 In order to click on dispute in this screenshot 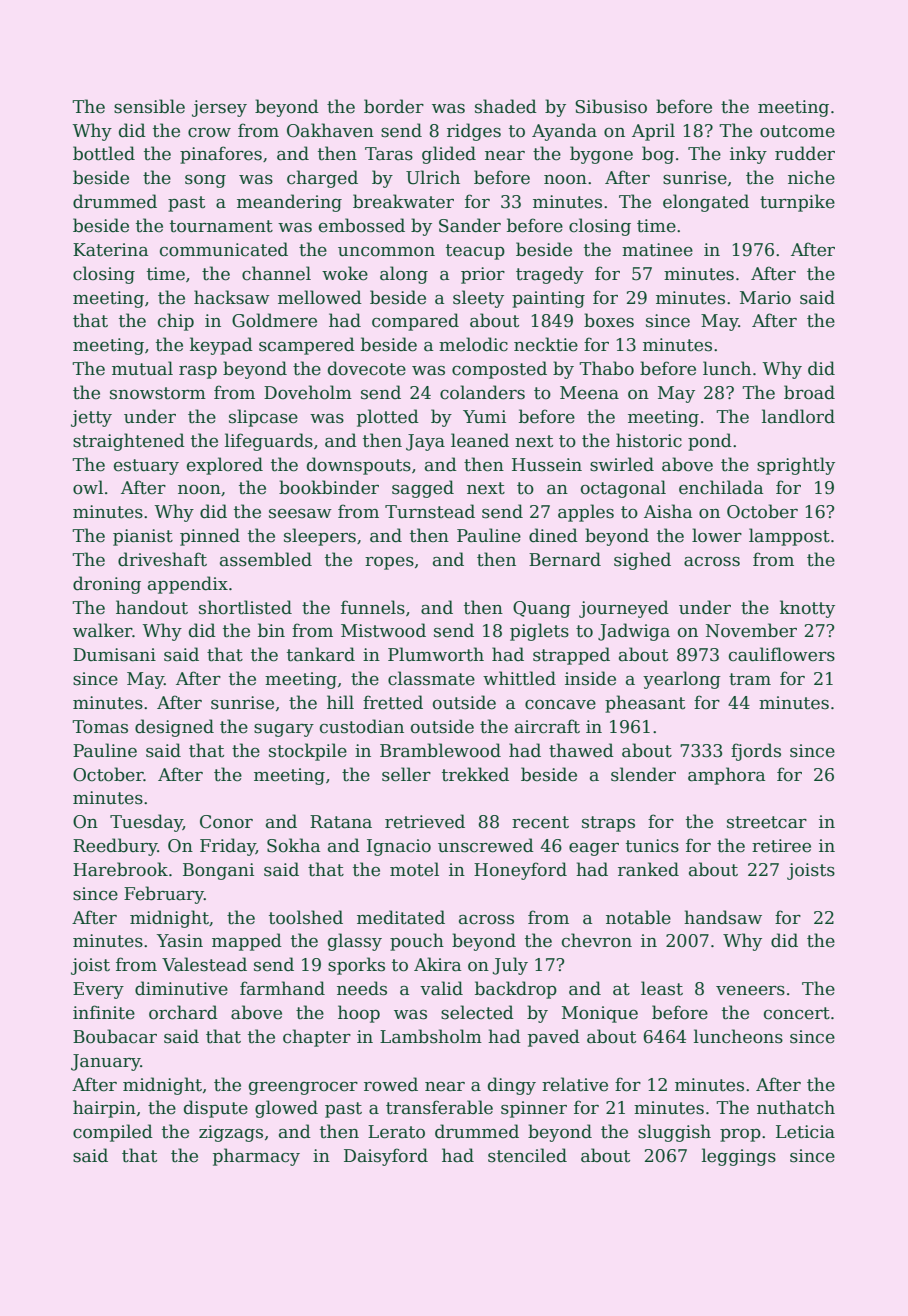, I will do `click(216, 1109)`.
